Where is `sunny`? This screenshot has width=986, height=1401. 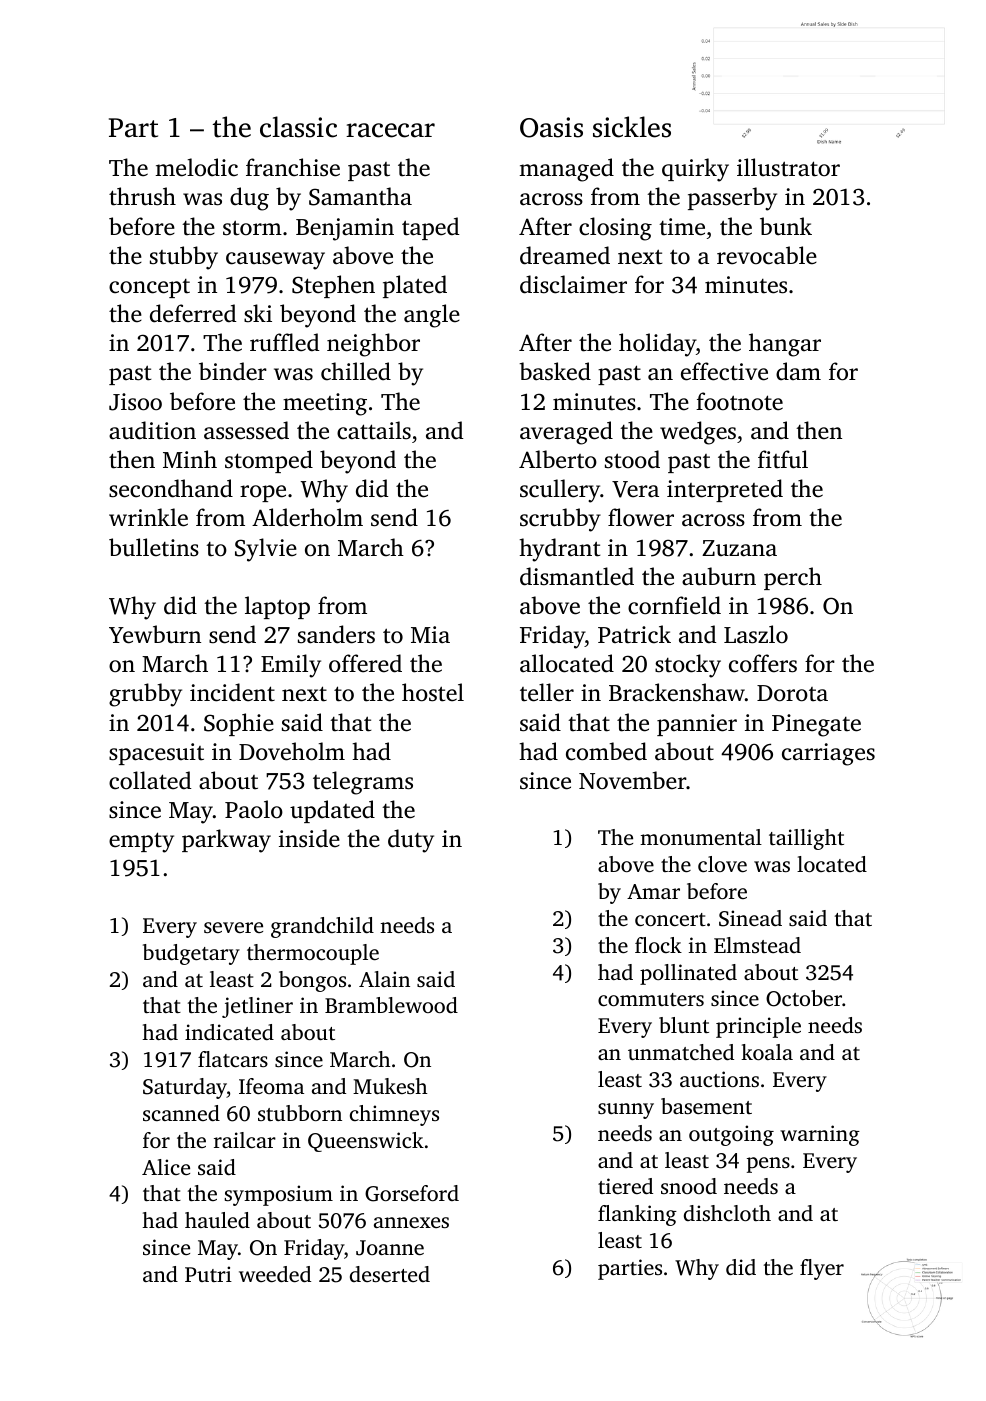
sunny is located at coordinates (626, 1111).
